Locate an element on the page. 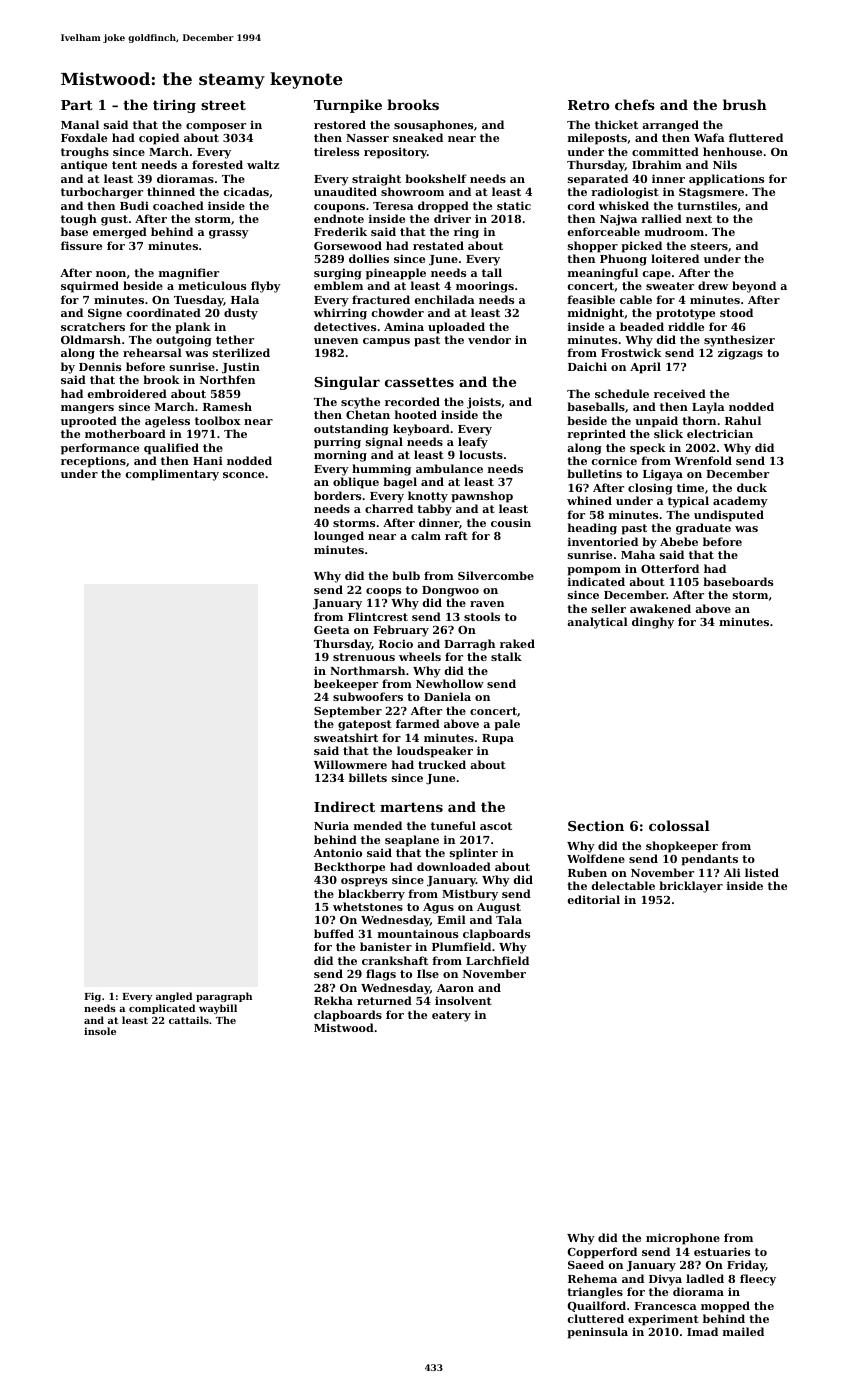 This image has width=849, height=1400. Dongwoo is located at coordinates (450, 591).
